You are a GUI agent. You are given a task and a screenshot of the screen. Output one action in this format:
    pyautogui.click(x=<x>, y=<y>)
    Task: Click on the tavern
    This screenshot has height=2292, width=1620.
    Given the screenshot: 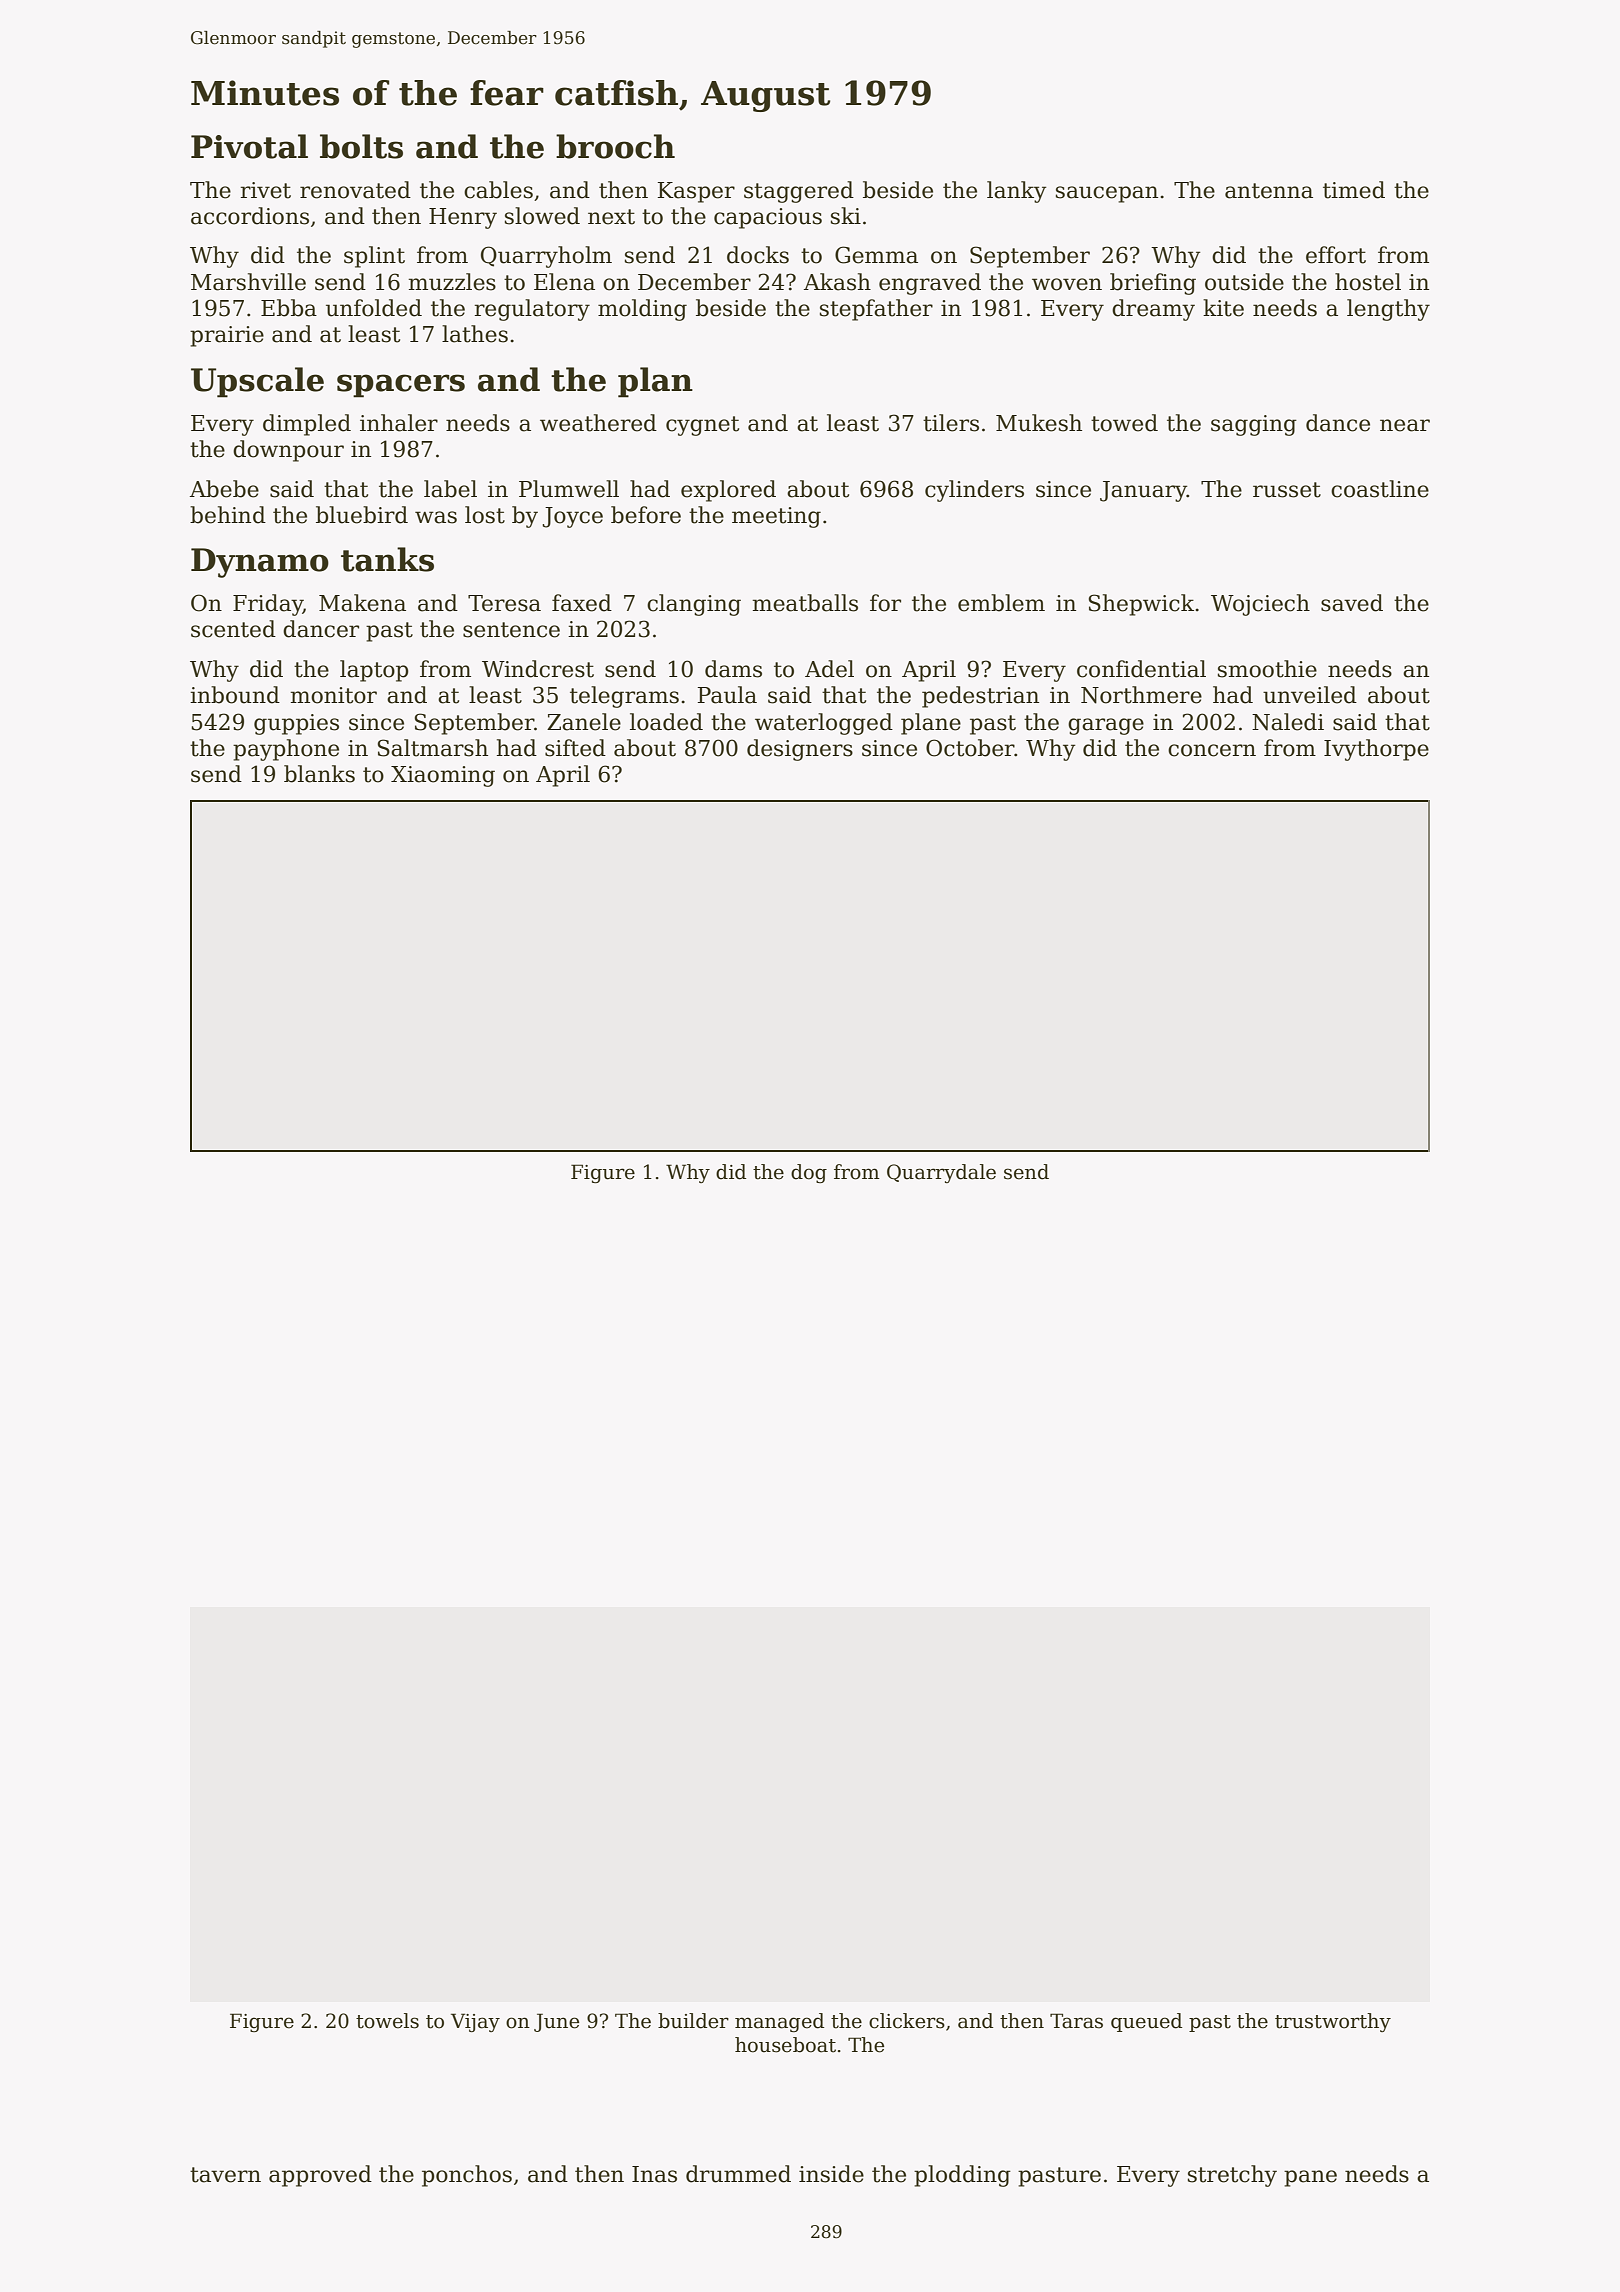 What is the action you would take?
    pyautogui.click(x=225, y=2175)
